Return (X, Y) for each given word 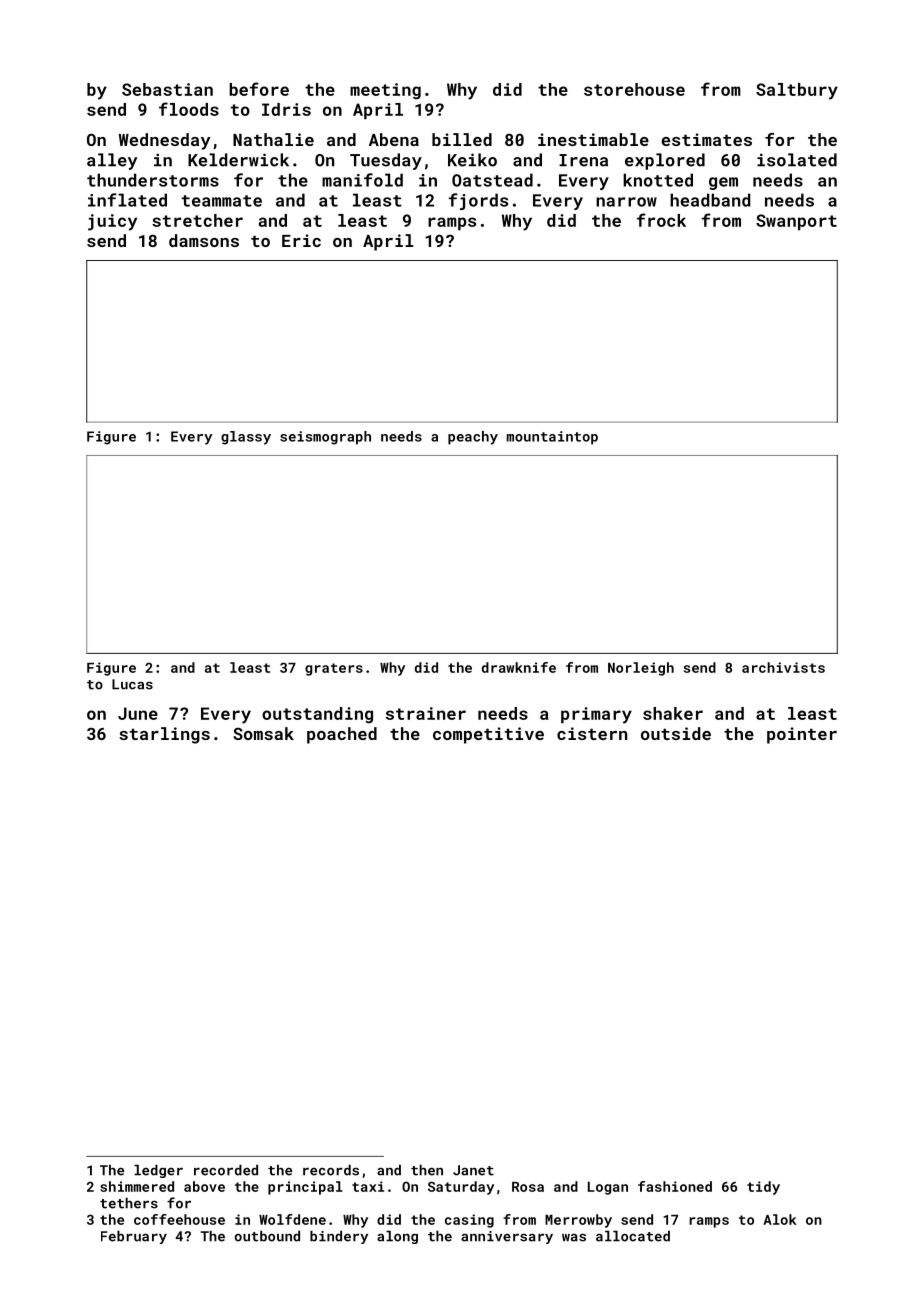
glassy (246, 438)
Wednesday (165, 141)
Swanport (796, 222)
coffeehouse (179, 1219)
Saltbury (797, 91)
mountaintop (552, 438)
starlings (164, 735)
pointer (802, 735)
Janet (473, 1170)
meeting (385, 91)
